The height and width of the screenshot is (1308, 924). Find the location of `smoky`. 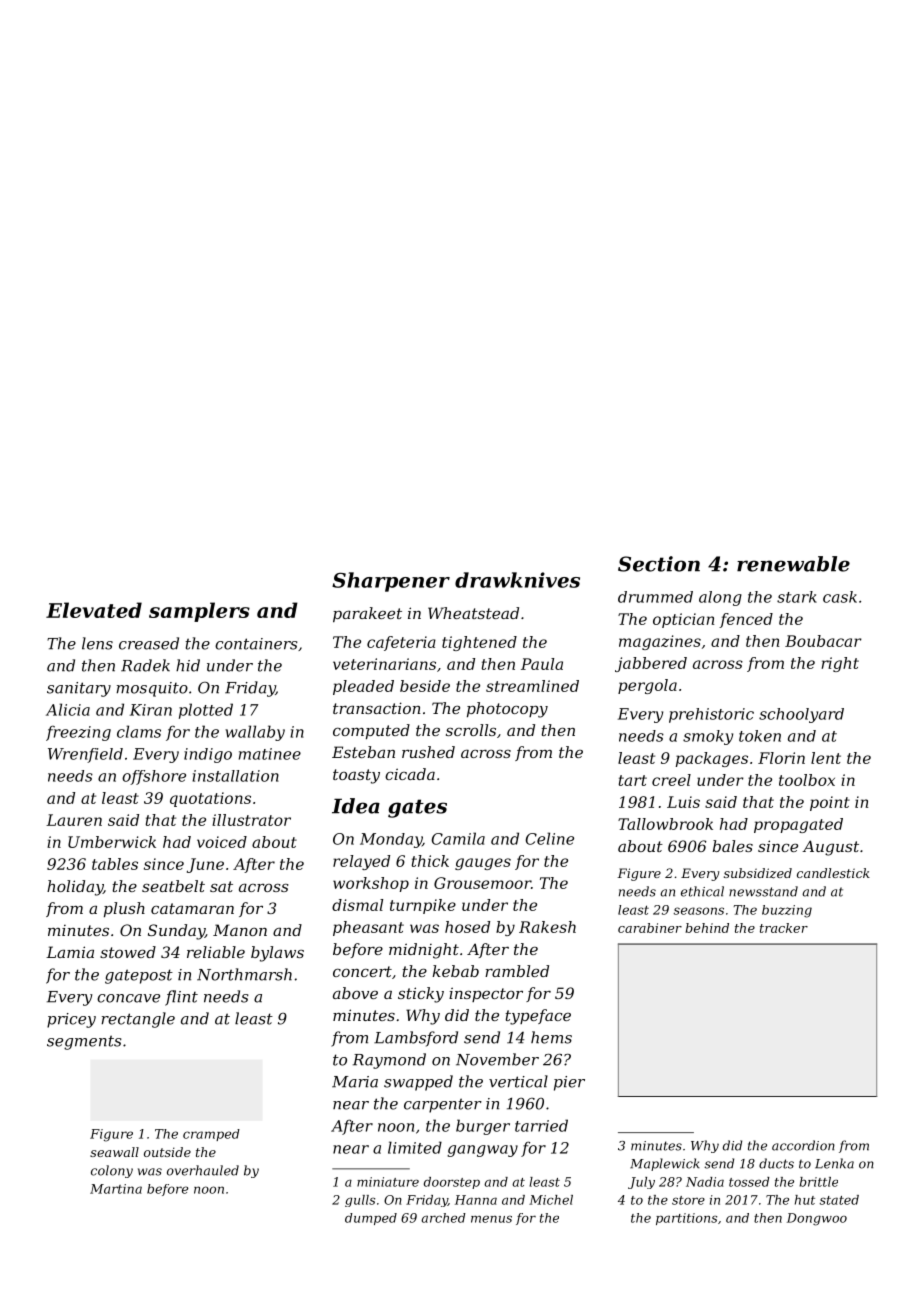

smoky is located at coordinates (708, 737).
